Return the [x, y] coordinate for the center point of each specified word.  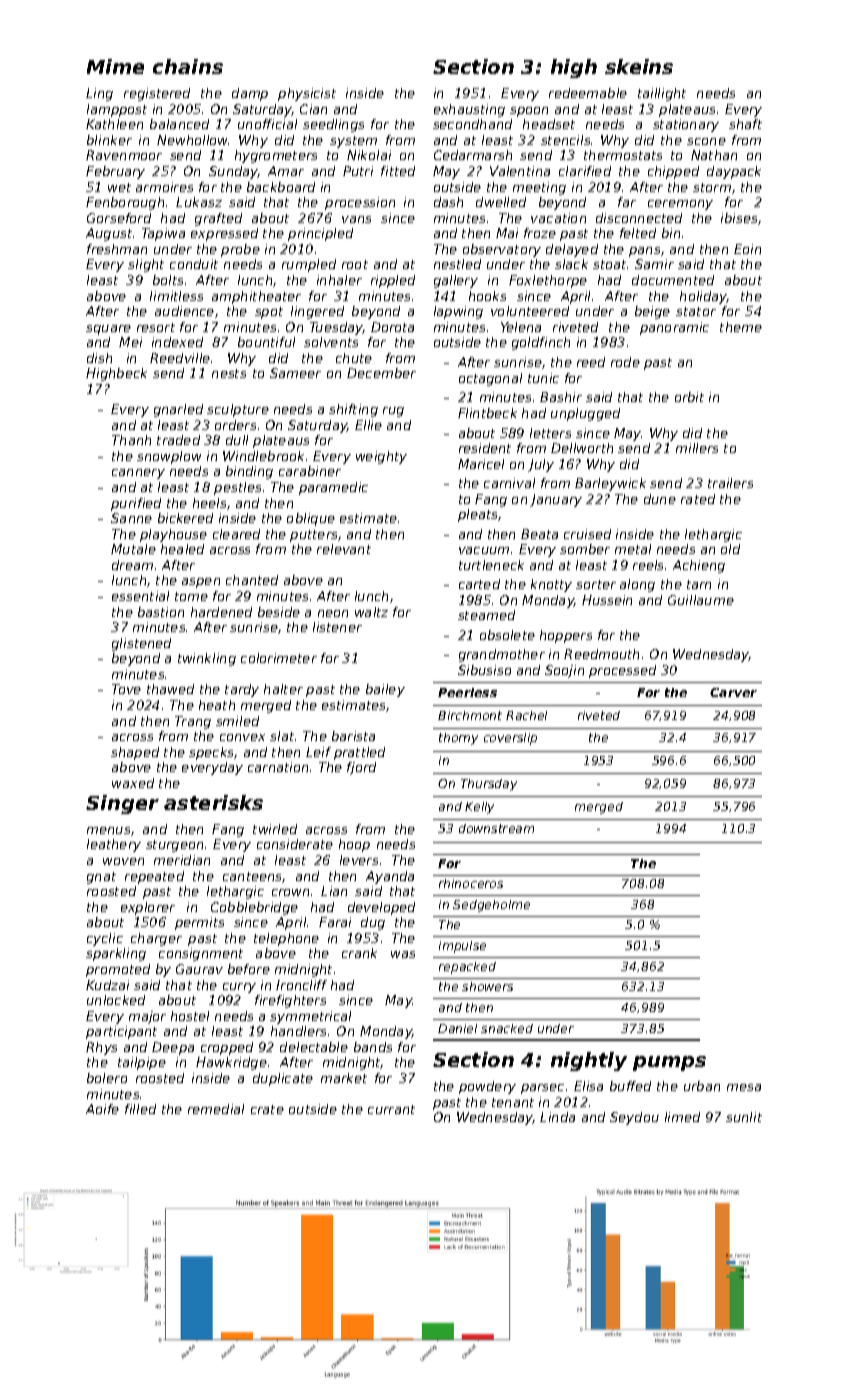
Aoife [102, 1109]
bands [373, 1047]
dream [132, 565]
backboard [281, 187]
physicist [307, 94]
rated [698, 499]
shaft [745, 124]
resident [485, 448]
